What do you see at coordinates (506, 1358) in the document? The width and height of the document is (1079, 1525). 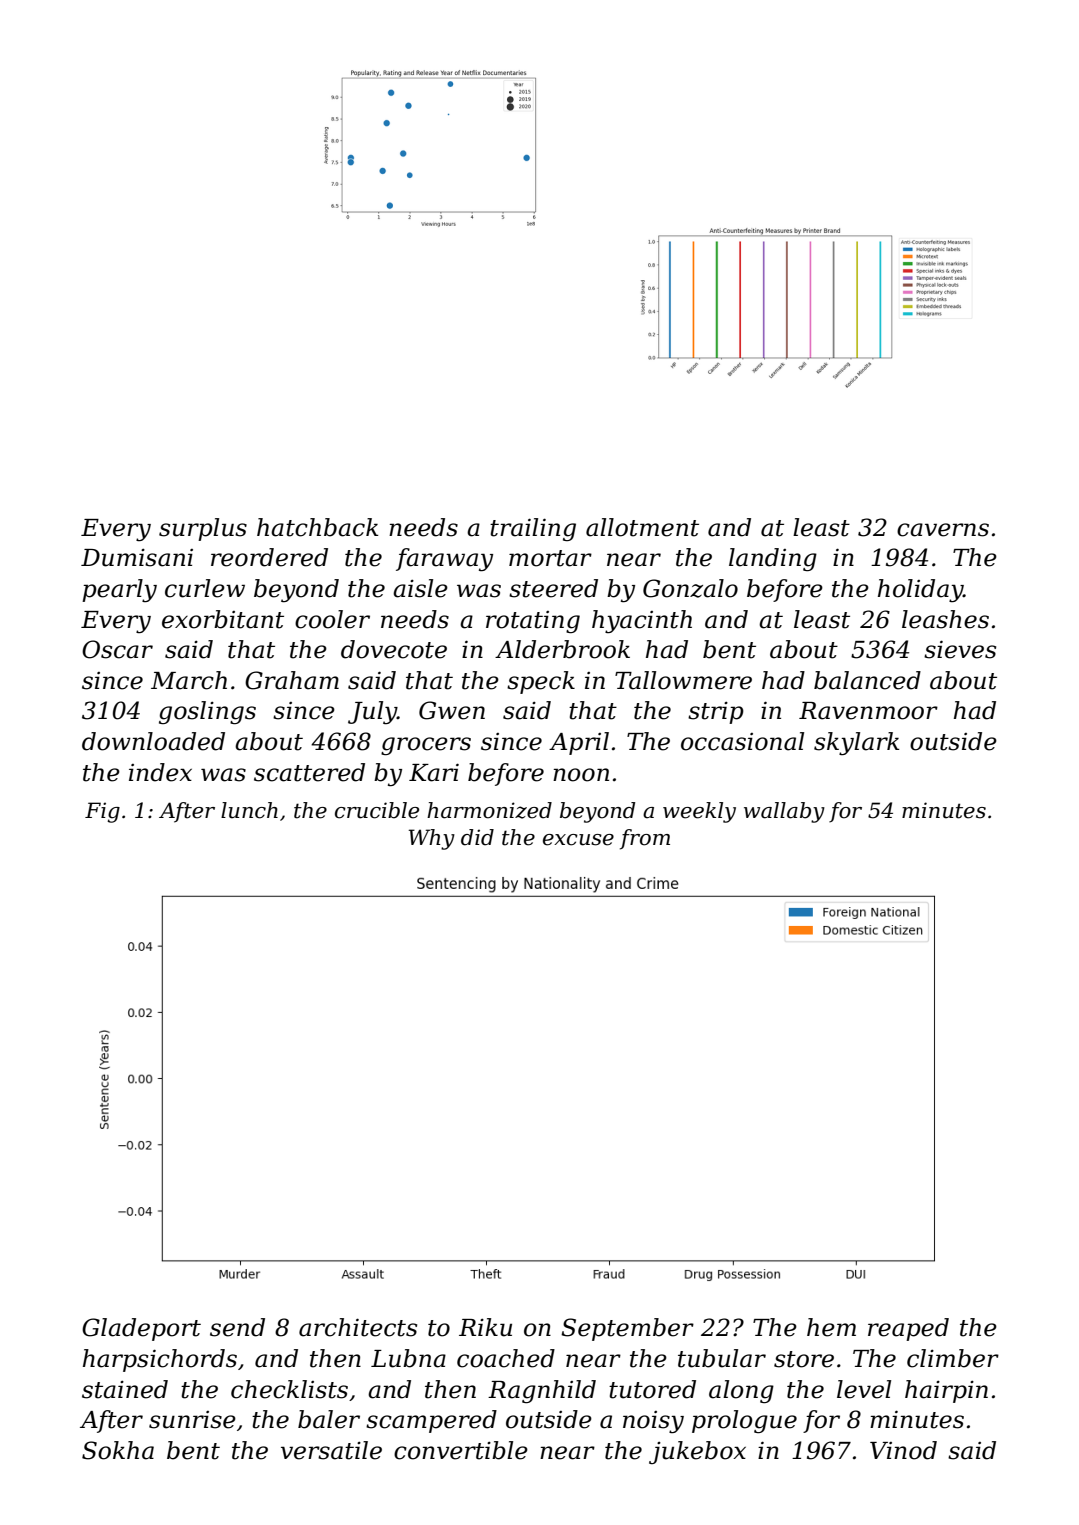 I see `coached` at bounding box center [506, 1358].
